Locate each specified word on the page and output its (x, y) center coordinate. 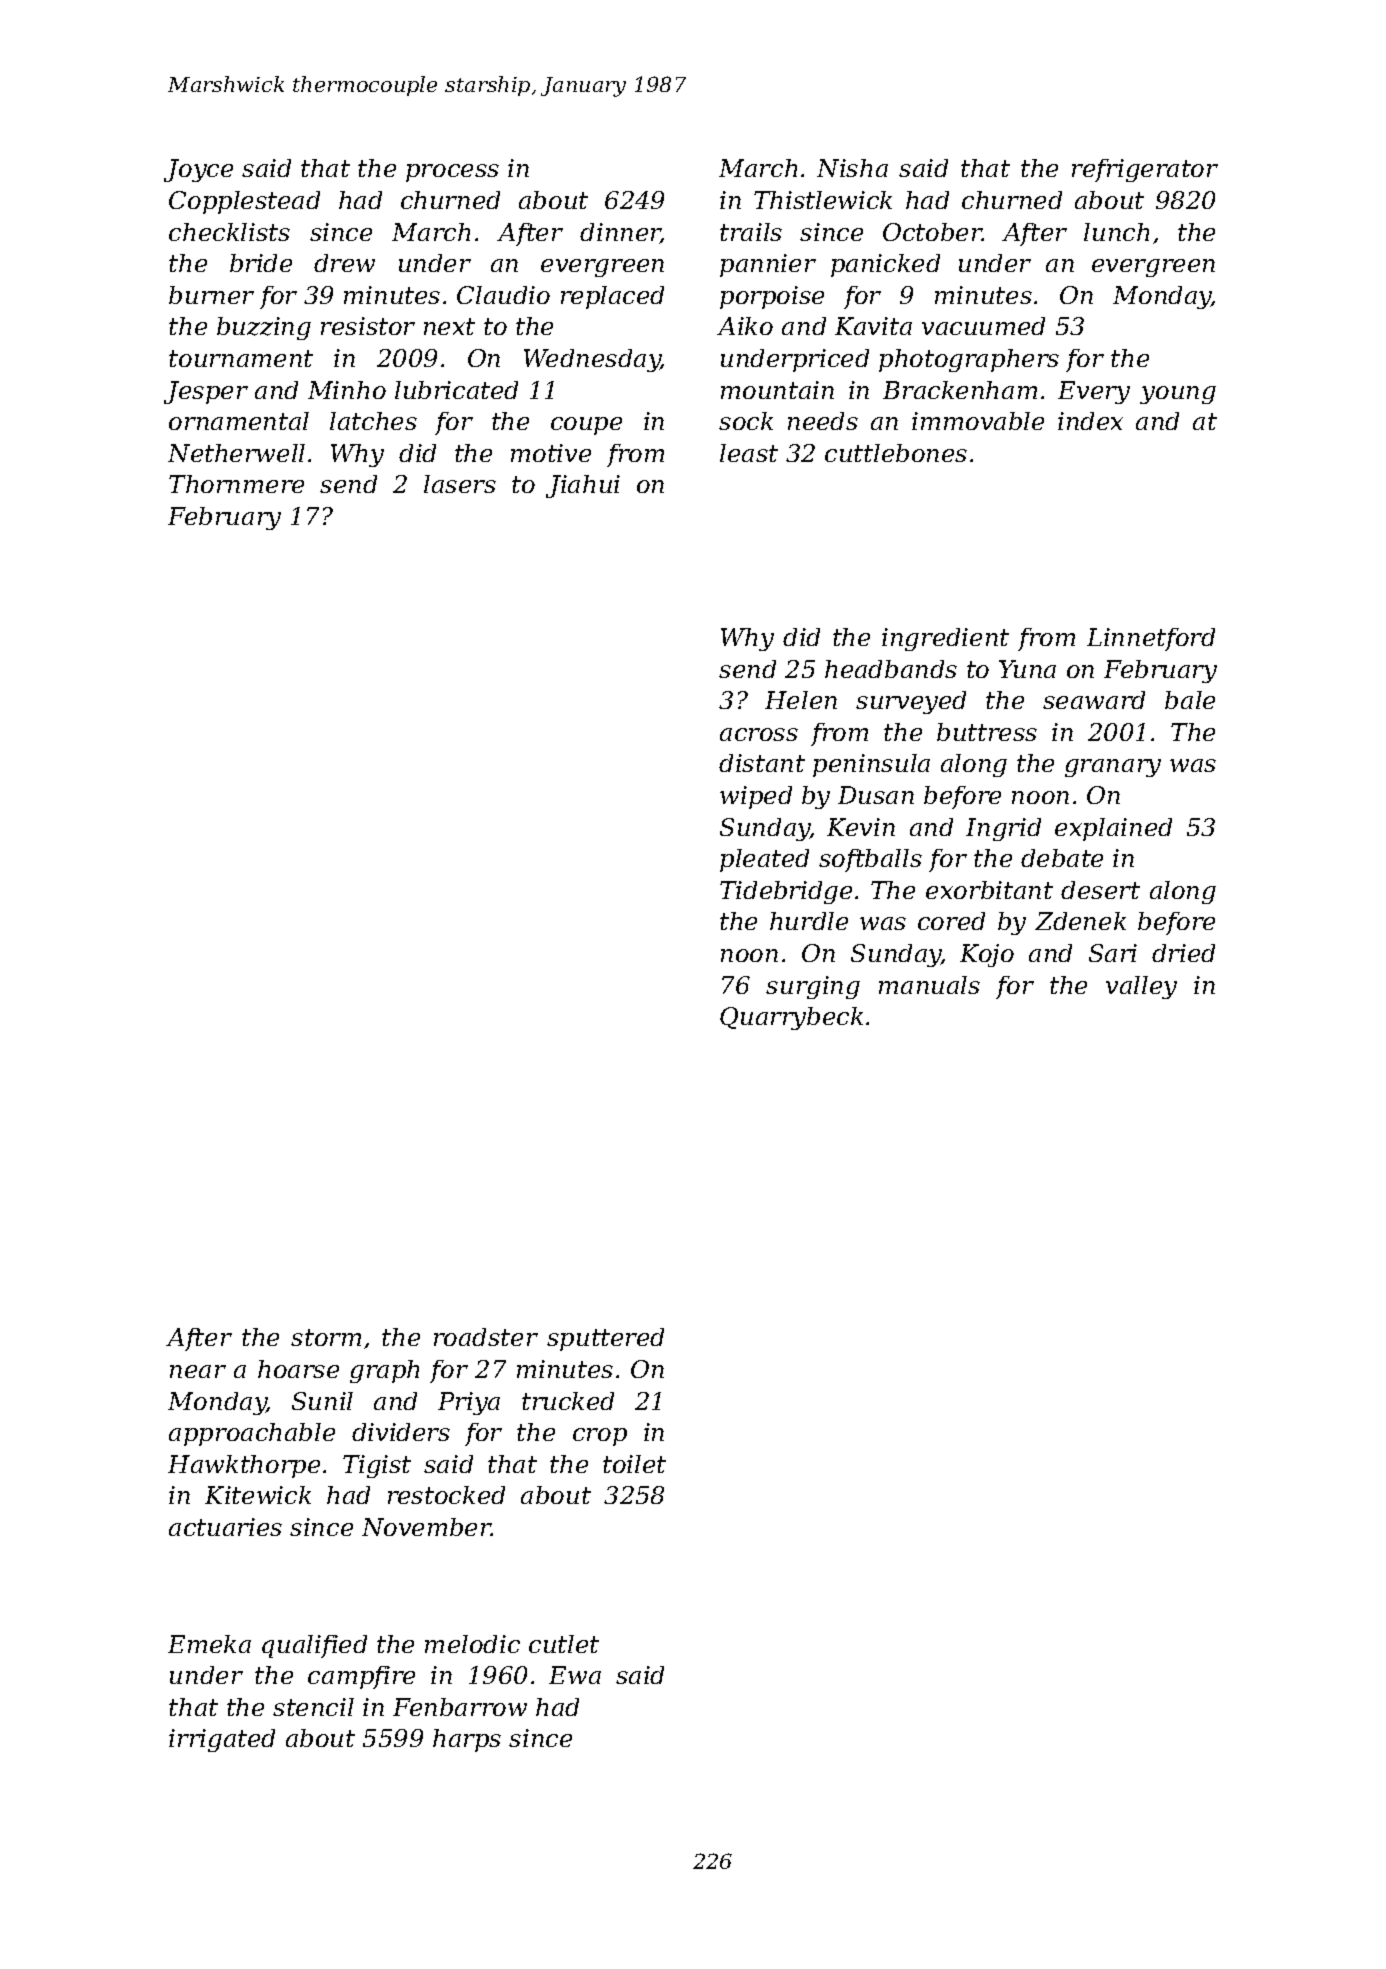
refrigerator (1145, 170)
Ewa (575, 1675)
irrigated (222, 1740)
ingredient (945, 639)
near (198, 1371)
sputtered (605, 1339)
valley (1141, 987)
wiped (756, 797)
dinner (620, 233)
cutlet (564, 1644)
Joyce (198, 170)
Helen (801, 700)
